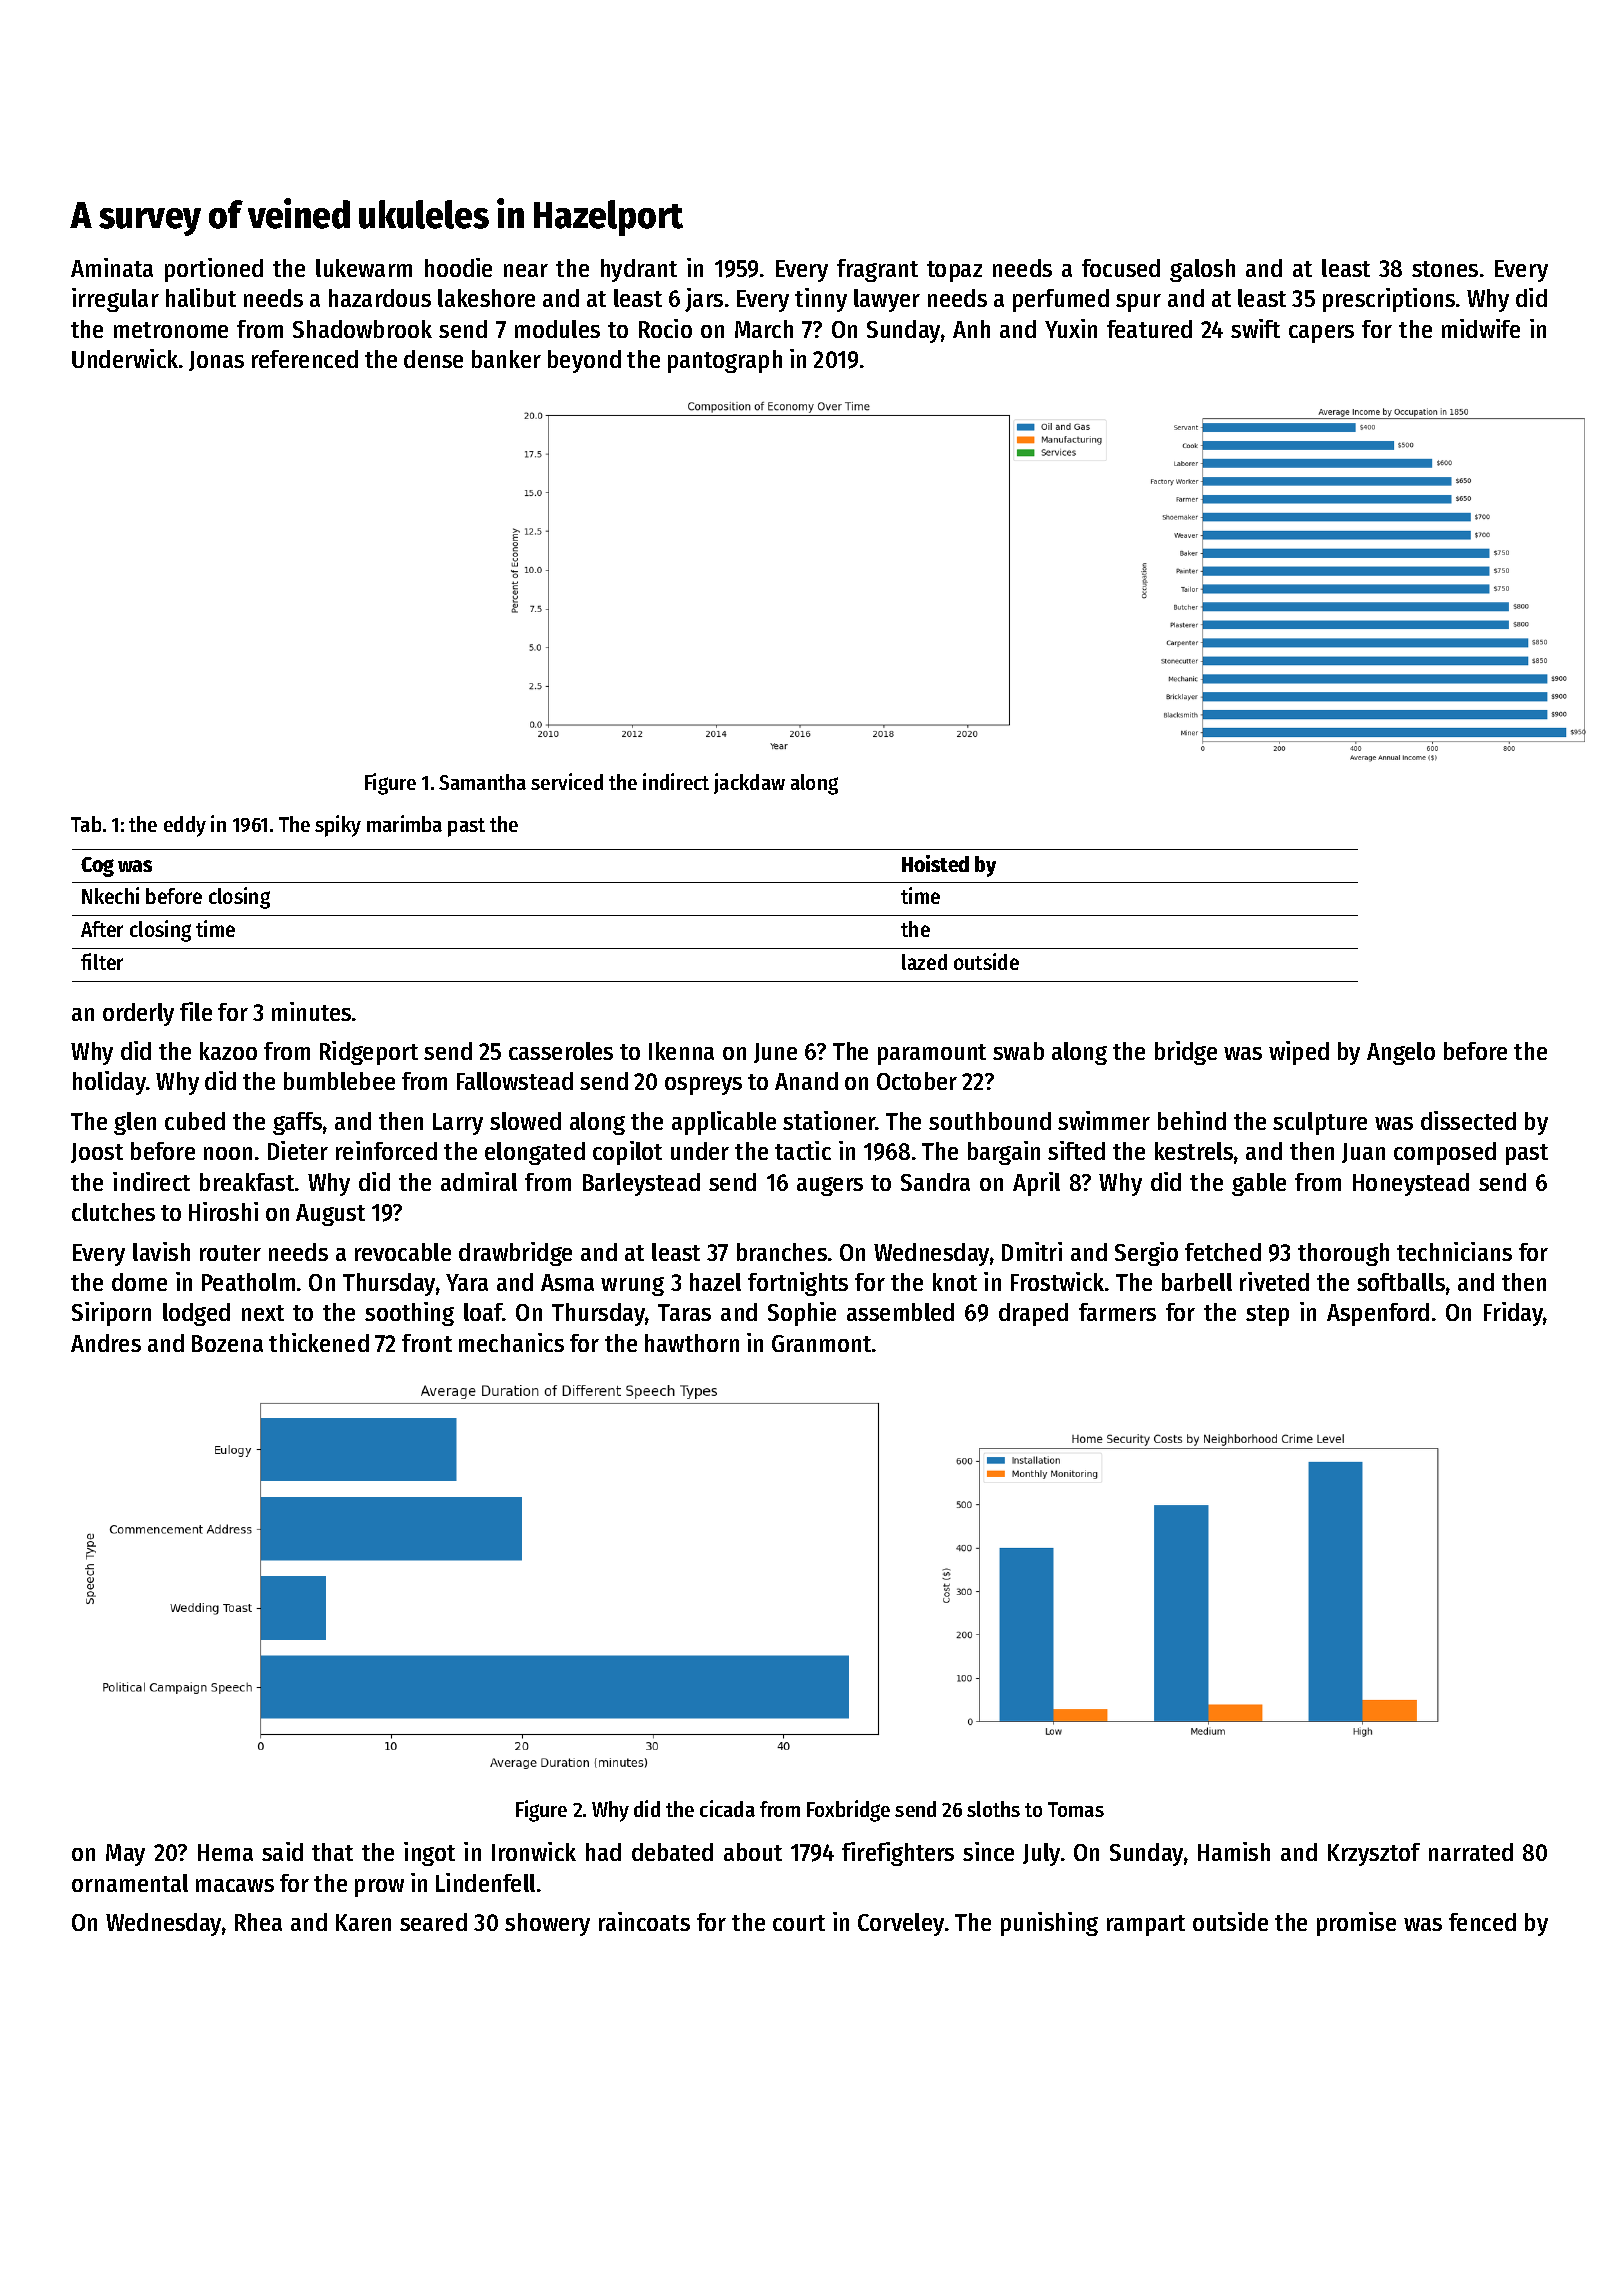  What do you see at coordinates (364, 268) in the screenshot?
I see `lukewarm` at bounding box center [364, 268].
